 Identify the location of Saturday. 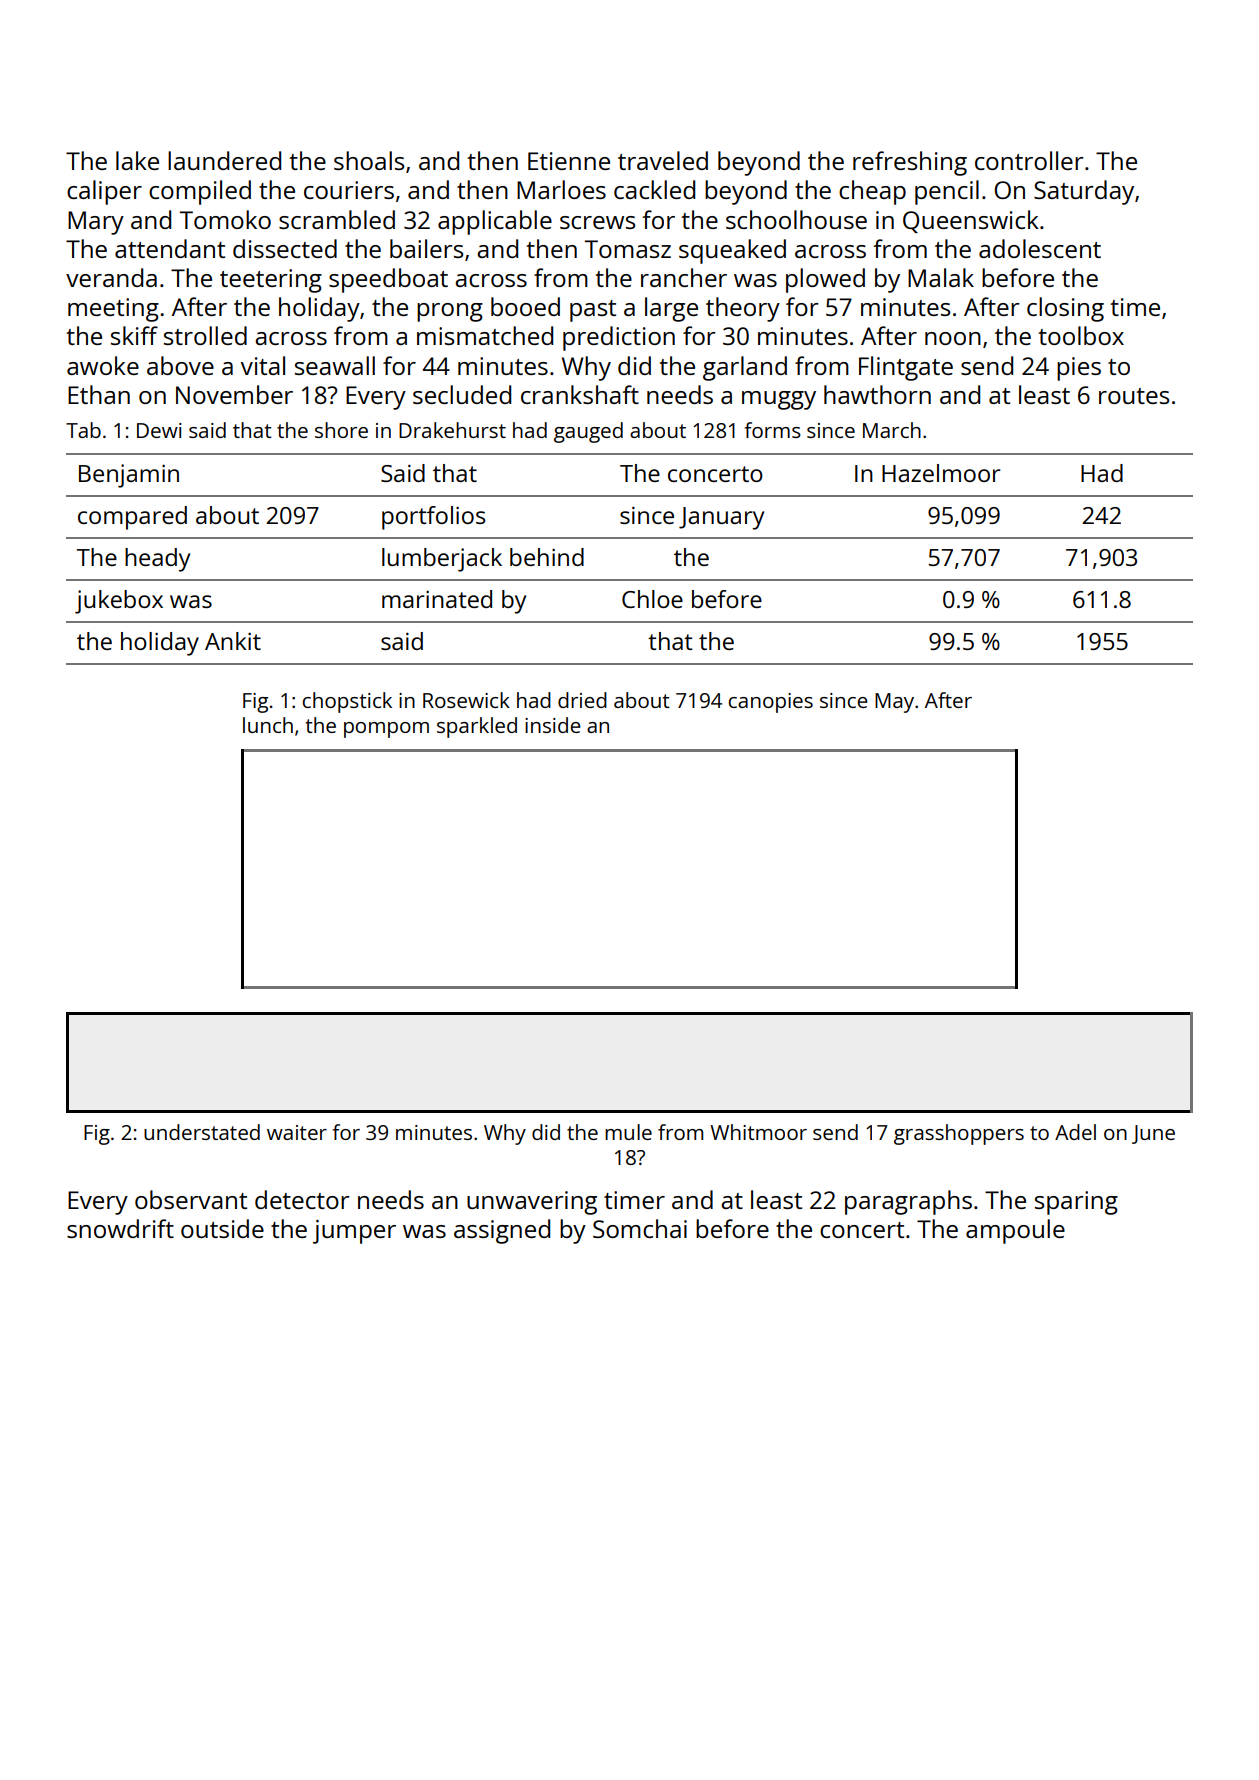
(1084, 192).
